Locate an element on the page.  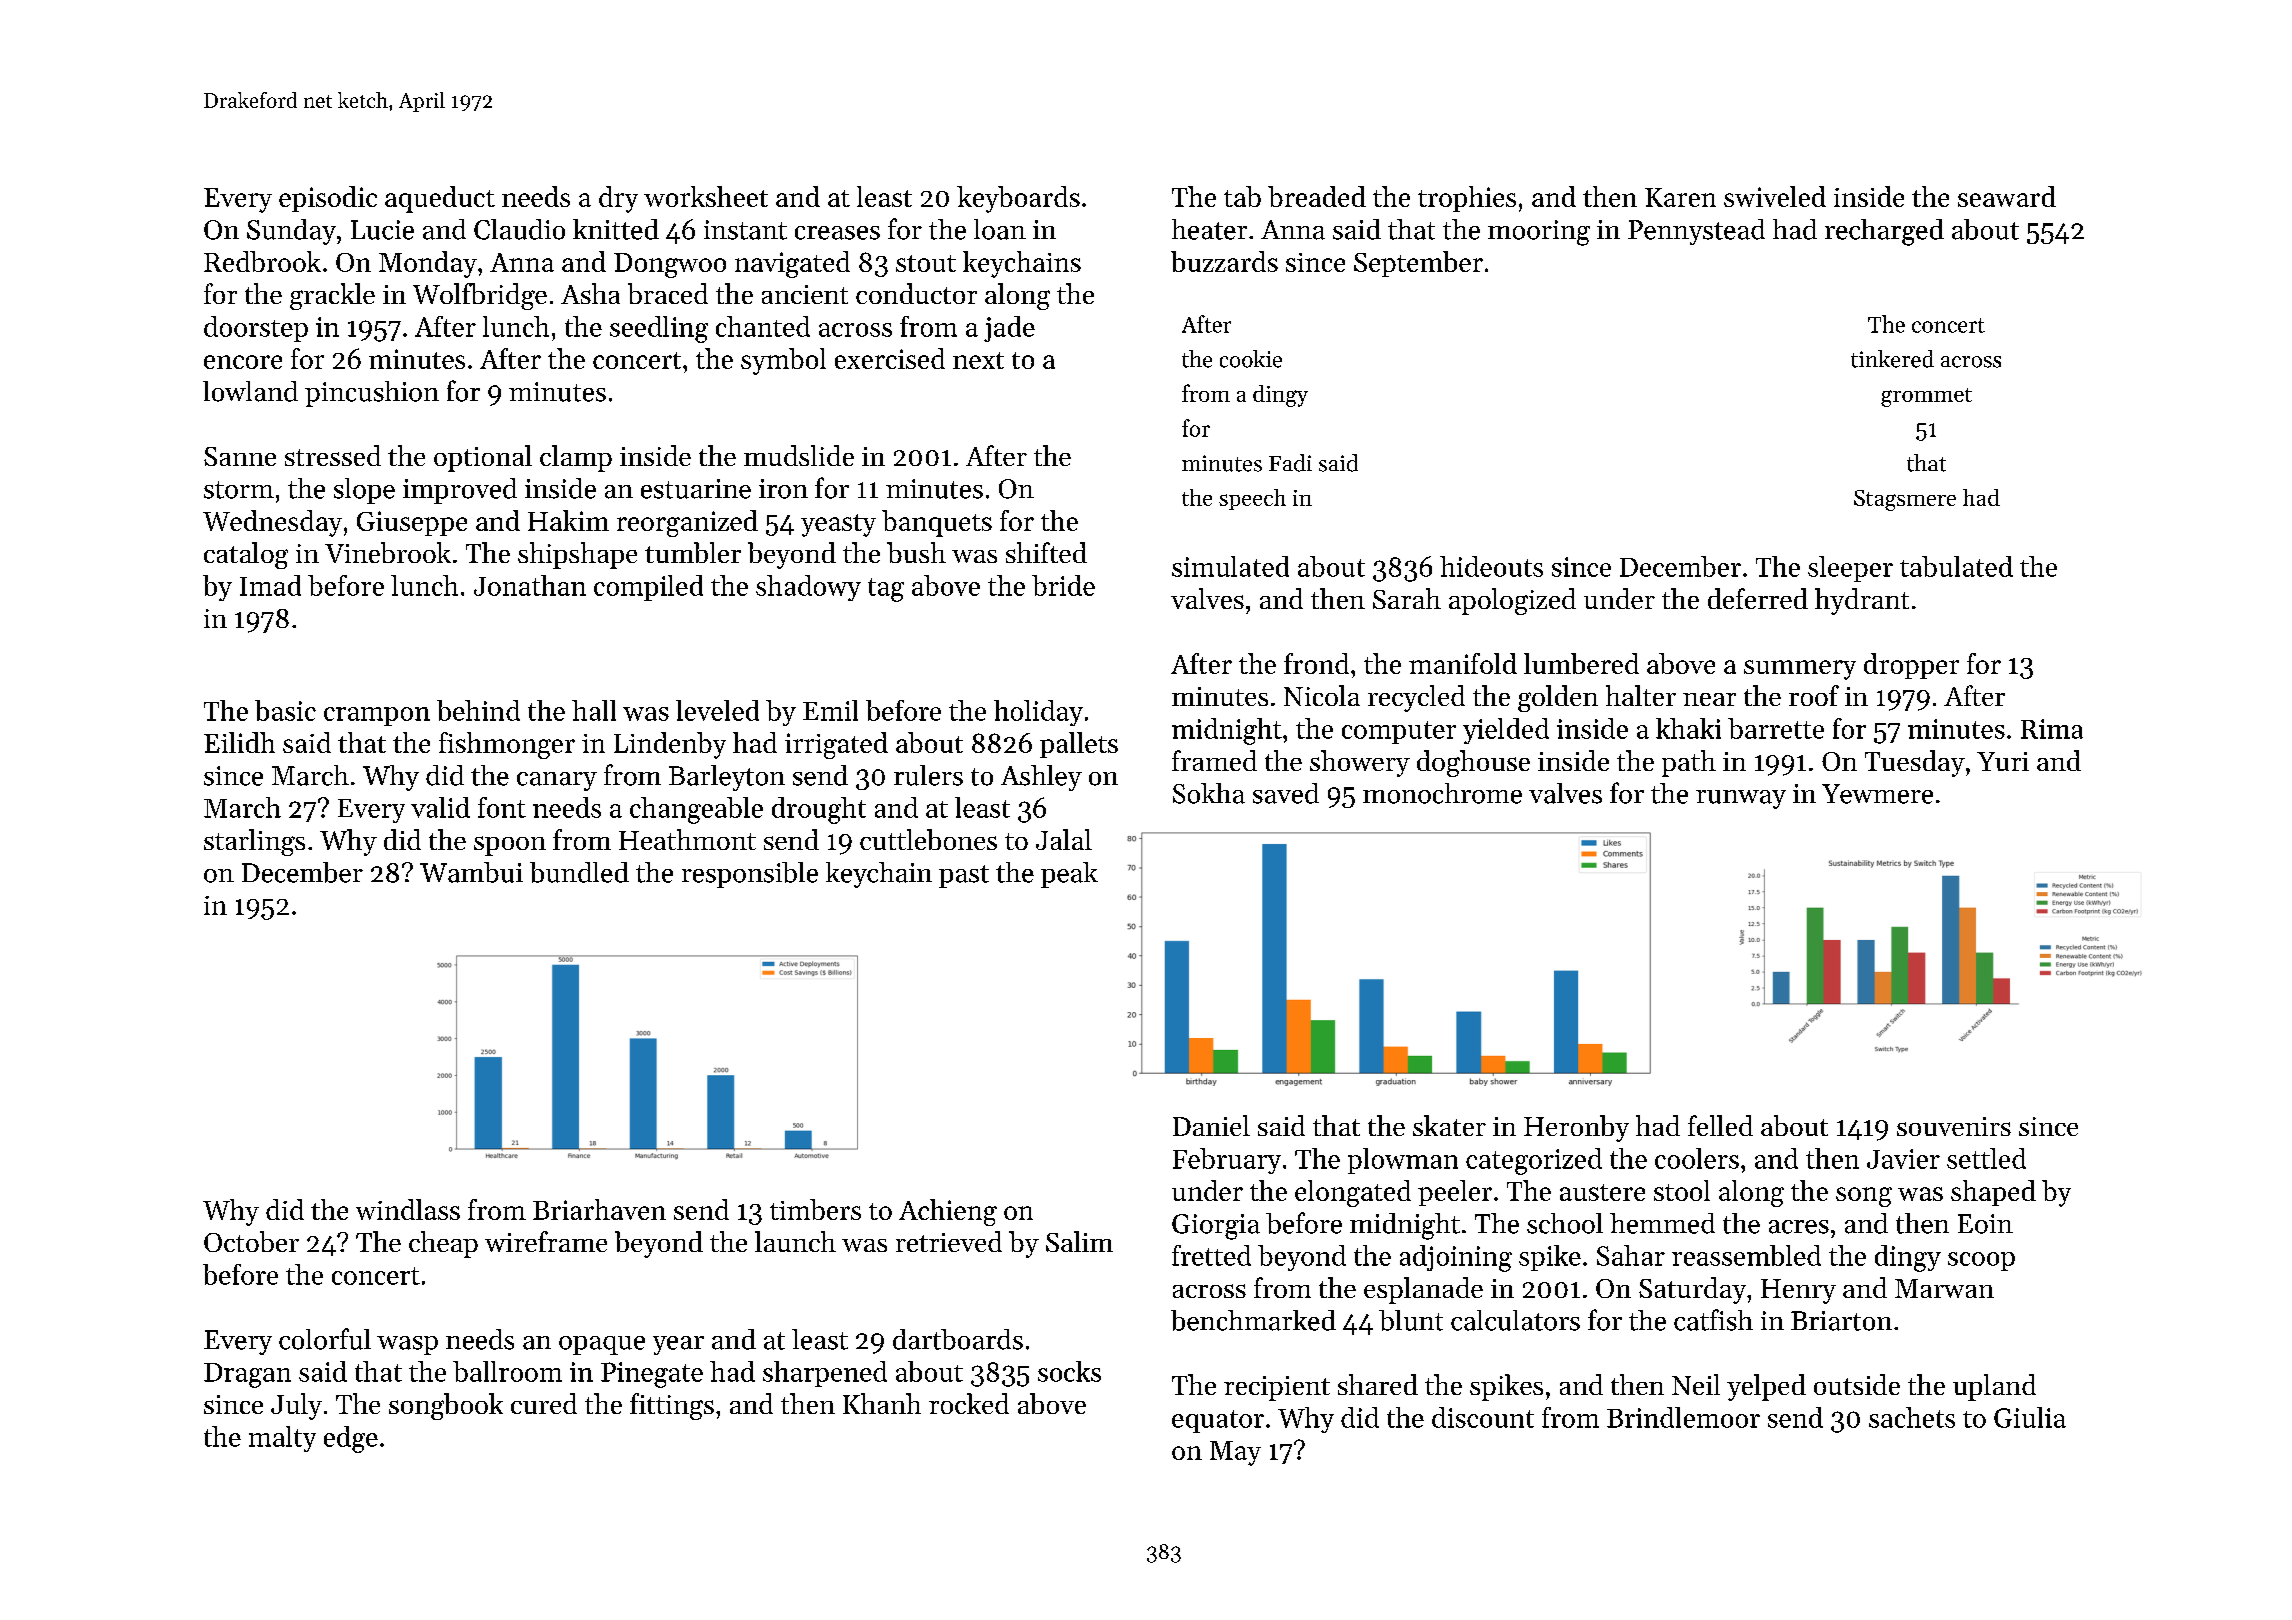
tinkered is located at coordinates (1892, 359).
